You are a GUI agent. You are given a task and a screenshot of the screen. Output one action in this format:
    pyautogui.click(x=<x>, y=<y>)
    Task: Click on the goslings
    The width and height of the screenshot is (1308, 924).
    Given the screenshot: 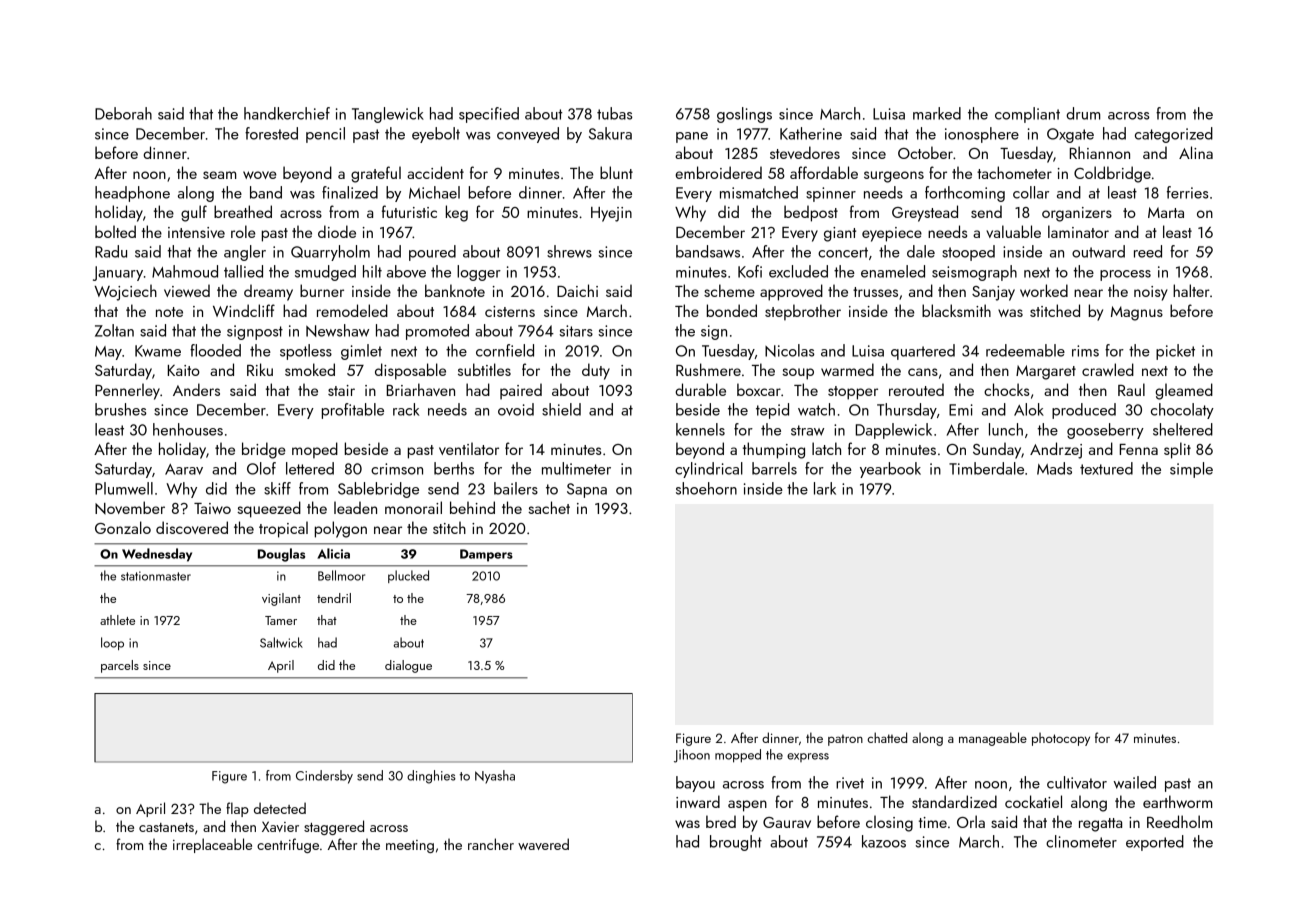 What is the action you would take?
    pyautogui.click(x=744, y=115)
